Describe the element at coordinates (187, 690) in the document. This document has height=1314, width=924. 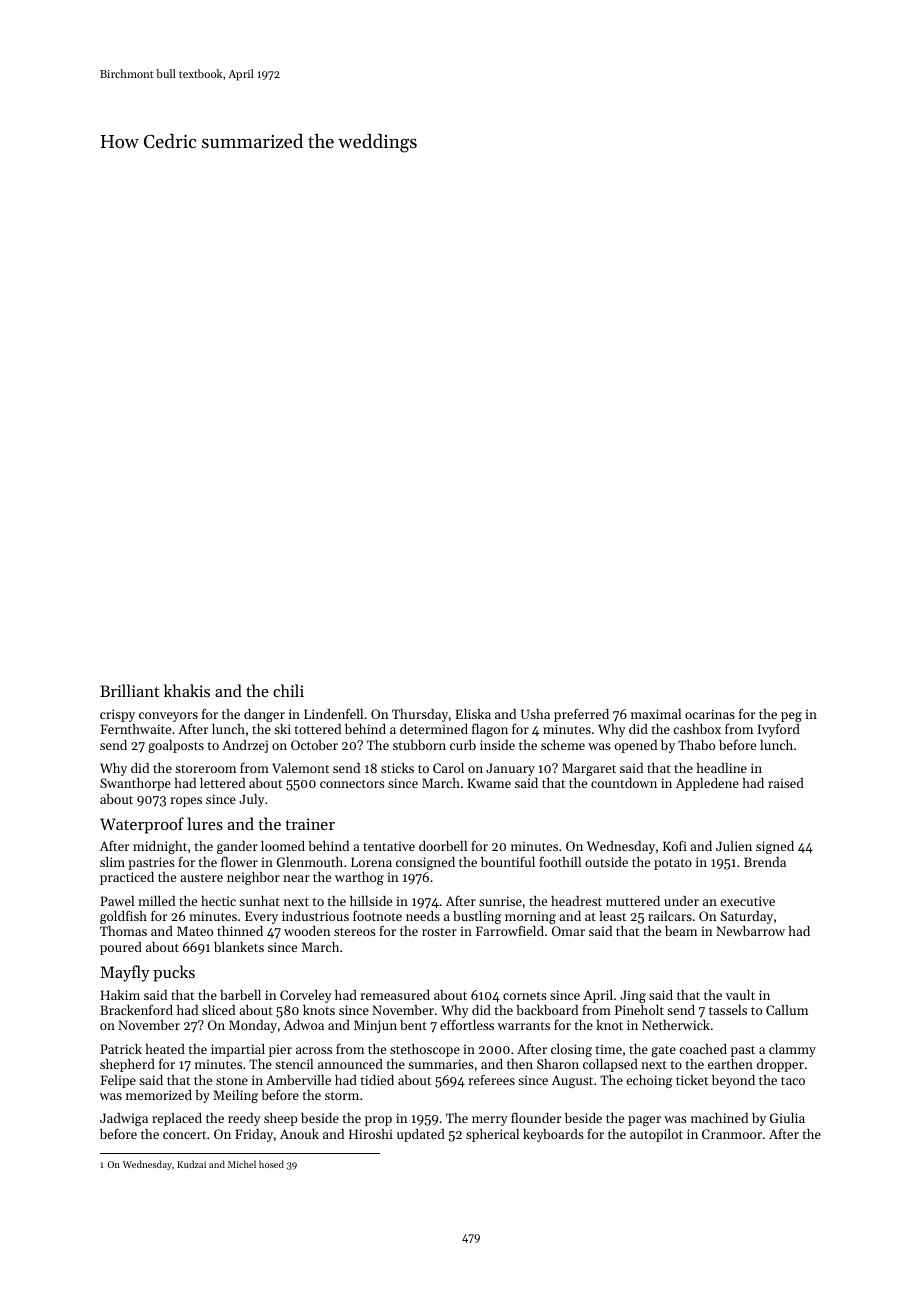
I see `khakis` at that location.
